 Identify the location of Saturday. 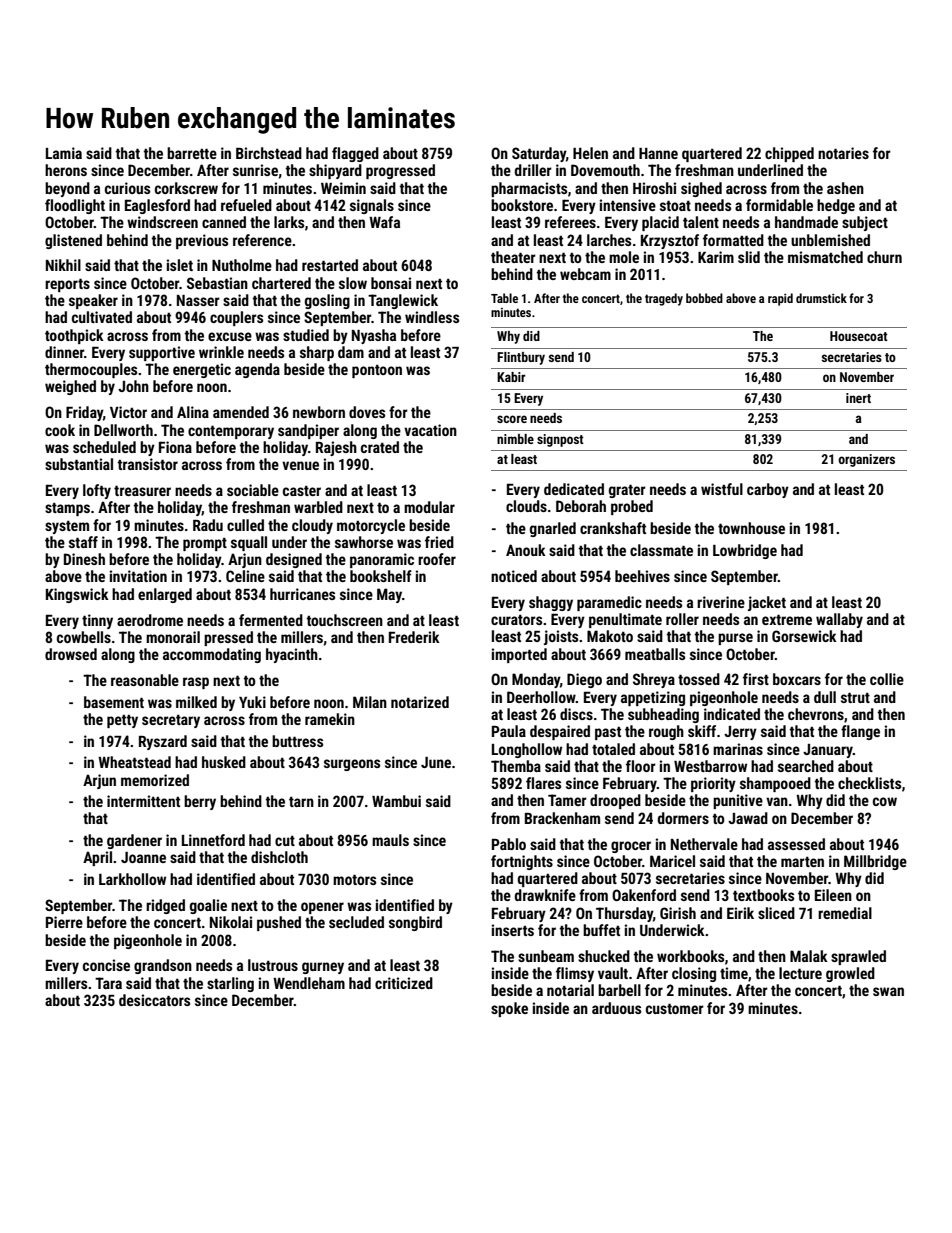
(539, 154).
